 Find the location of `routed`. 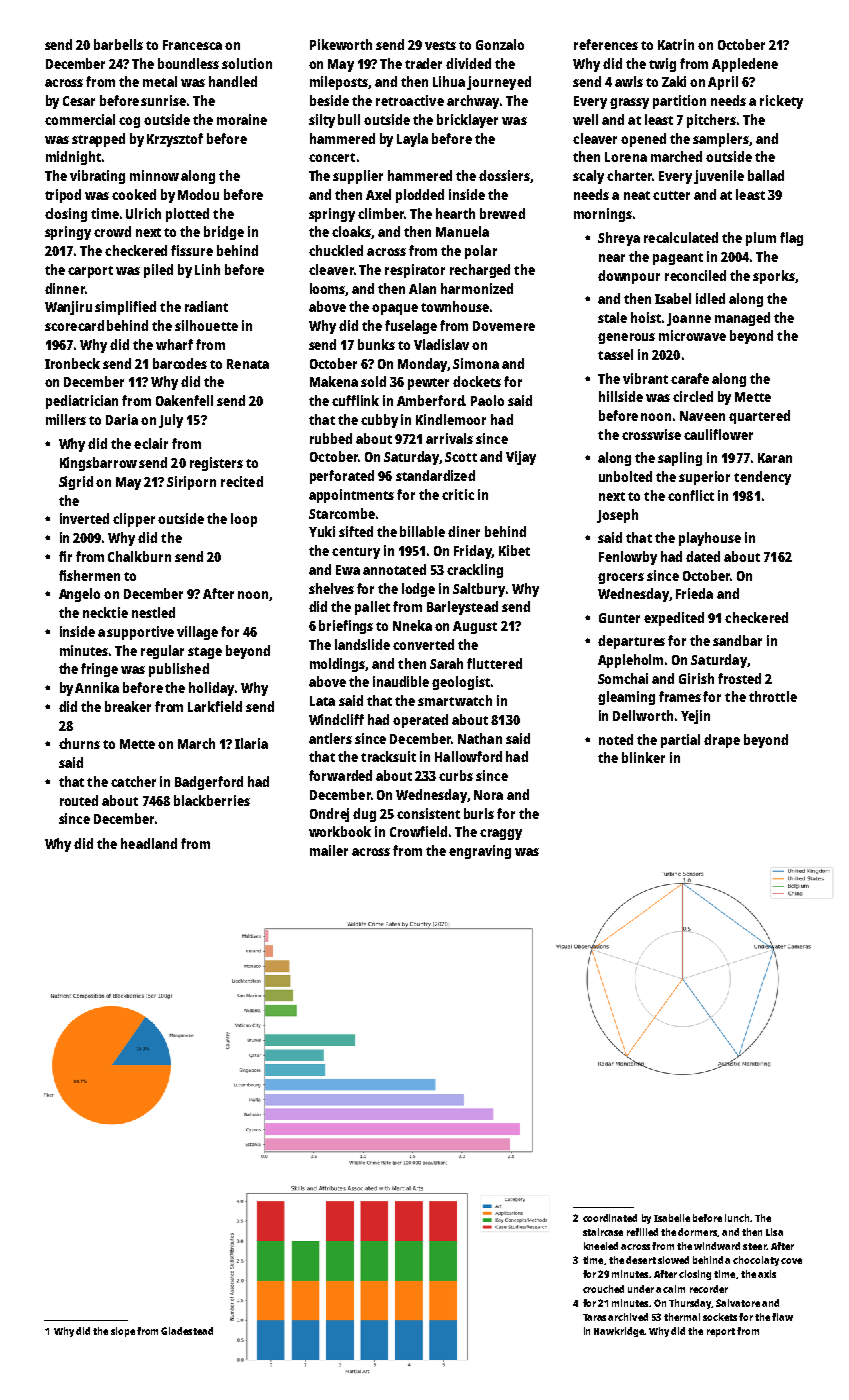

routed is located at coordinates (79, 800).
